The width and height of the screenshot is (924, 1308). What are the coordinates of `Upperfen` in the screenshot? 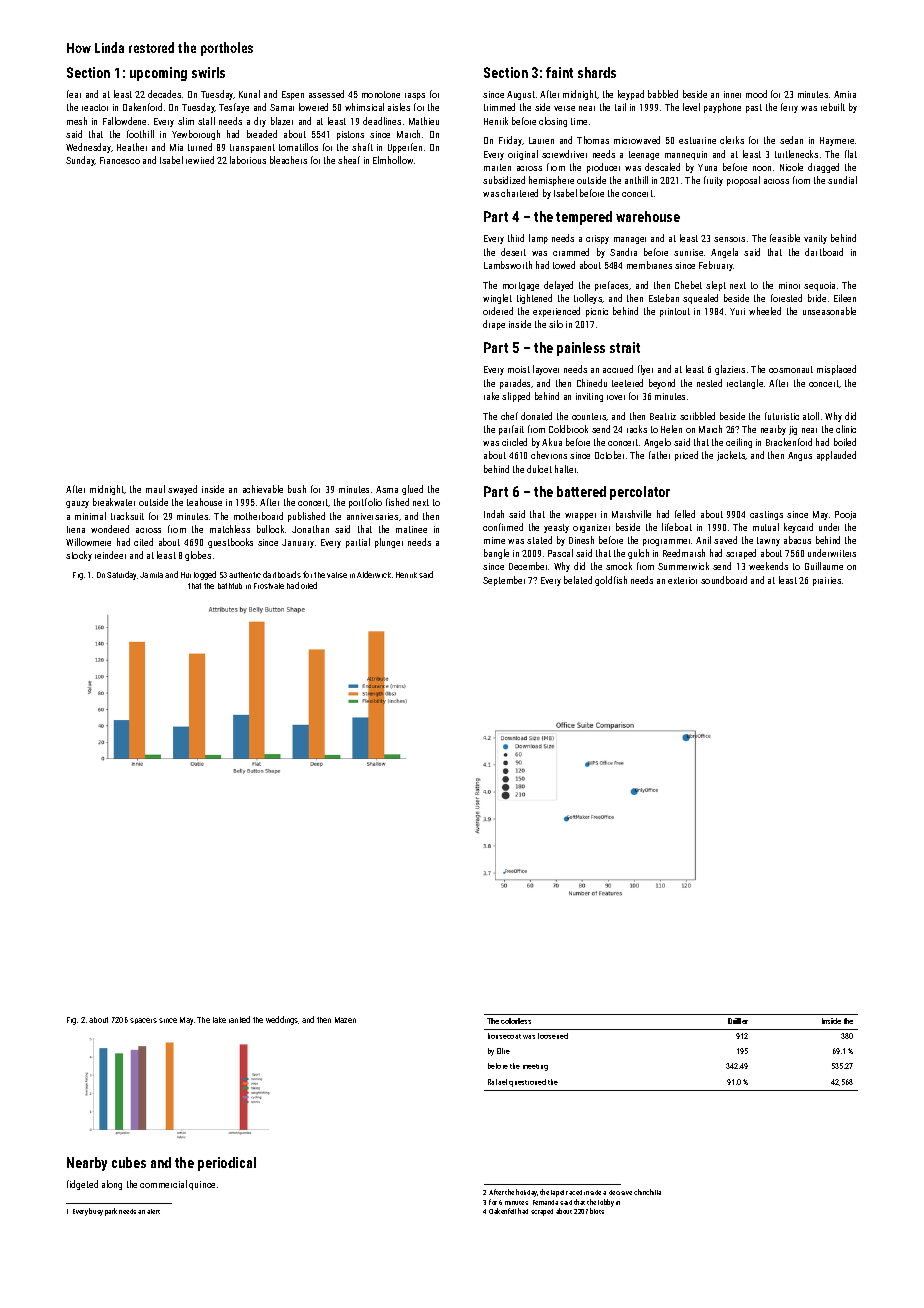 It's located at (405, 148).
